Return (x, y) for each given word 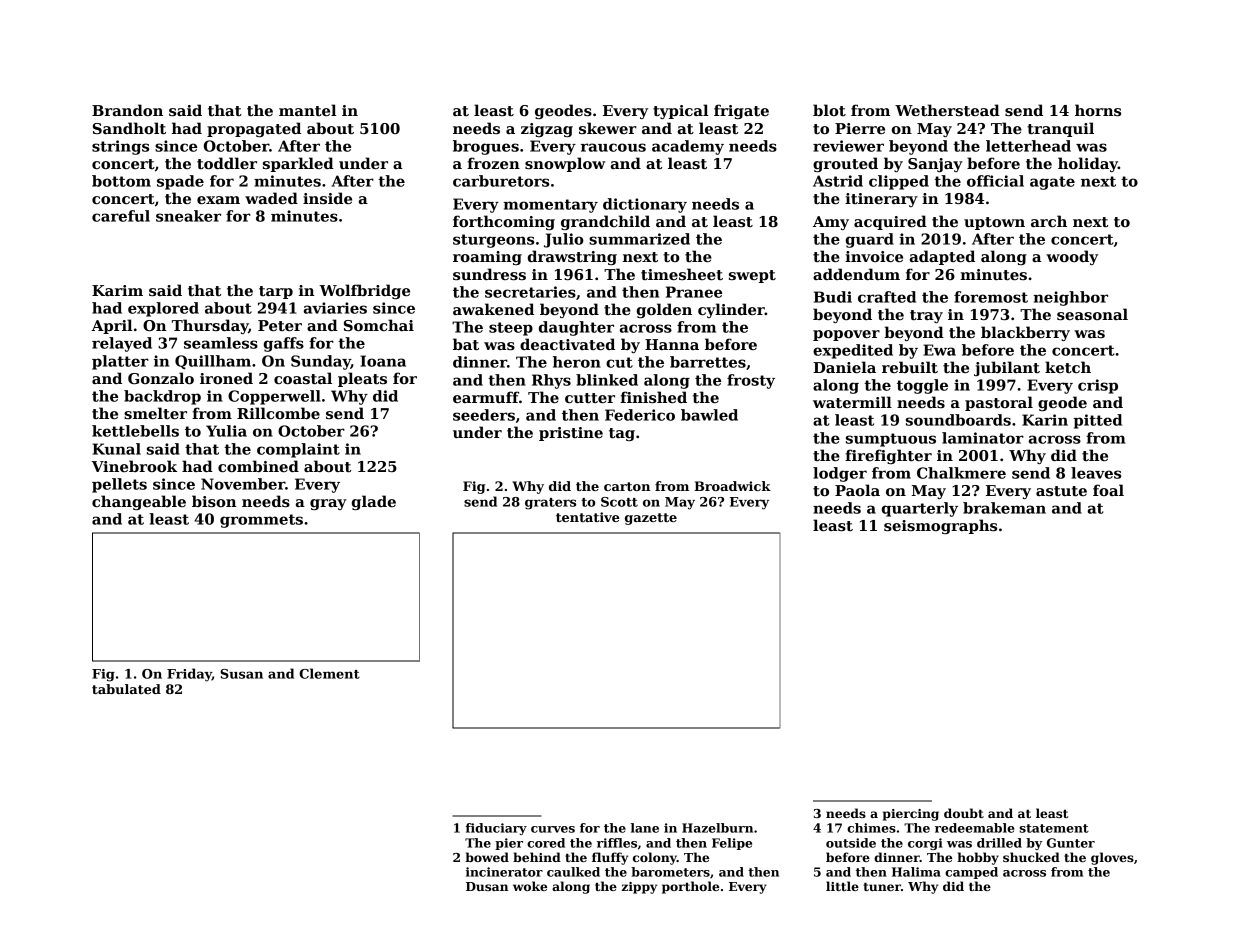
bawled (709, 415)
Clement (329, 673)
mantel (308, 110)
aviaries (335, 308)
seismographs (940, 526)
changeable (139, 502)
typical (681, 111)
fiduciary (496, 829)
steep (511, 329)
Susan (241, 674)
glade (374, 502)
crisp (1098, 386)
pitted (1097, 421)
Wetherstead (947, 110)
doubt (964, 813)
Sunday (321, 362)
